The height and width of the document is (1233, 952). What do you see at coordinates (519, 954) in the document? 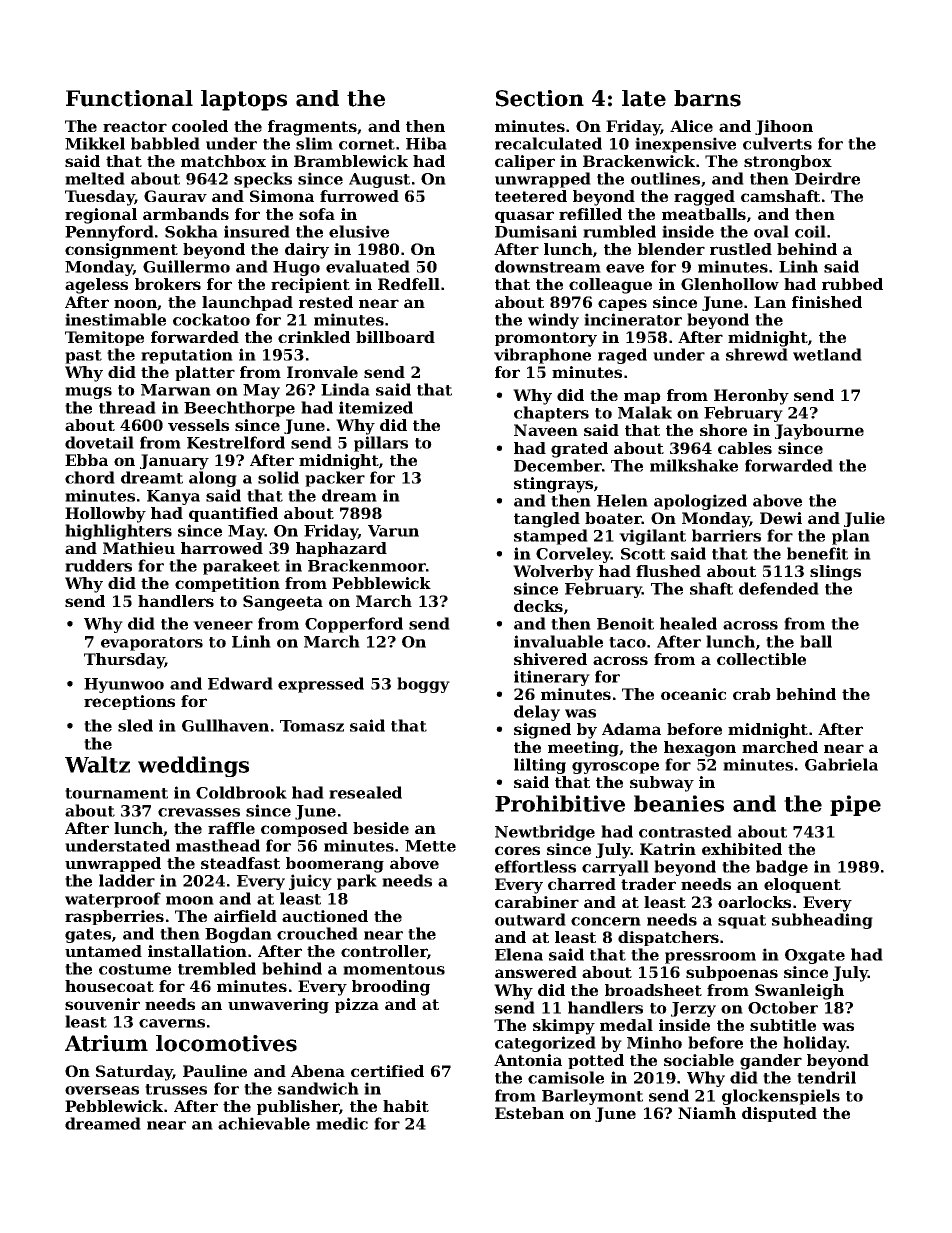
I see `Elena` at bounding box center [519, 954].
